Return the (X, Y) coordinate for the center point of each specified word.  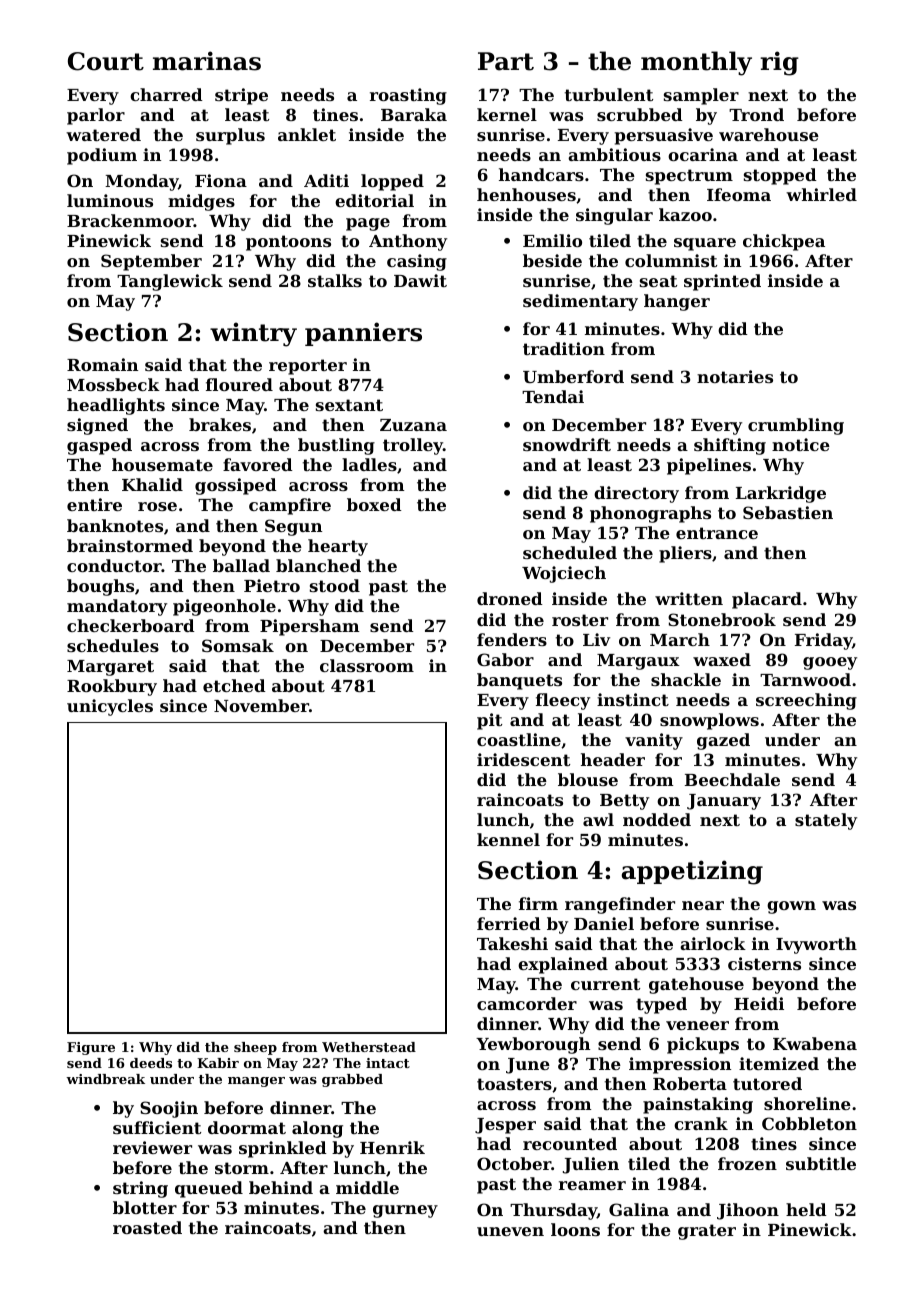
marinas (207, 61)
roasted (147, 1227)
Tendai (553, 396)
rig (779, 63)
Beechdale (732, 779)
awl (598, 819)
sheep (255, 1048)
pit (489, 721)
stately (826, 821)
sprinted (722, 282)
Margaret (110, 668)
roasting (408, 96)
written (689, 598)
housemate (162, 464)
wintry (253, 334)
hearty (338, 547)
